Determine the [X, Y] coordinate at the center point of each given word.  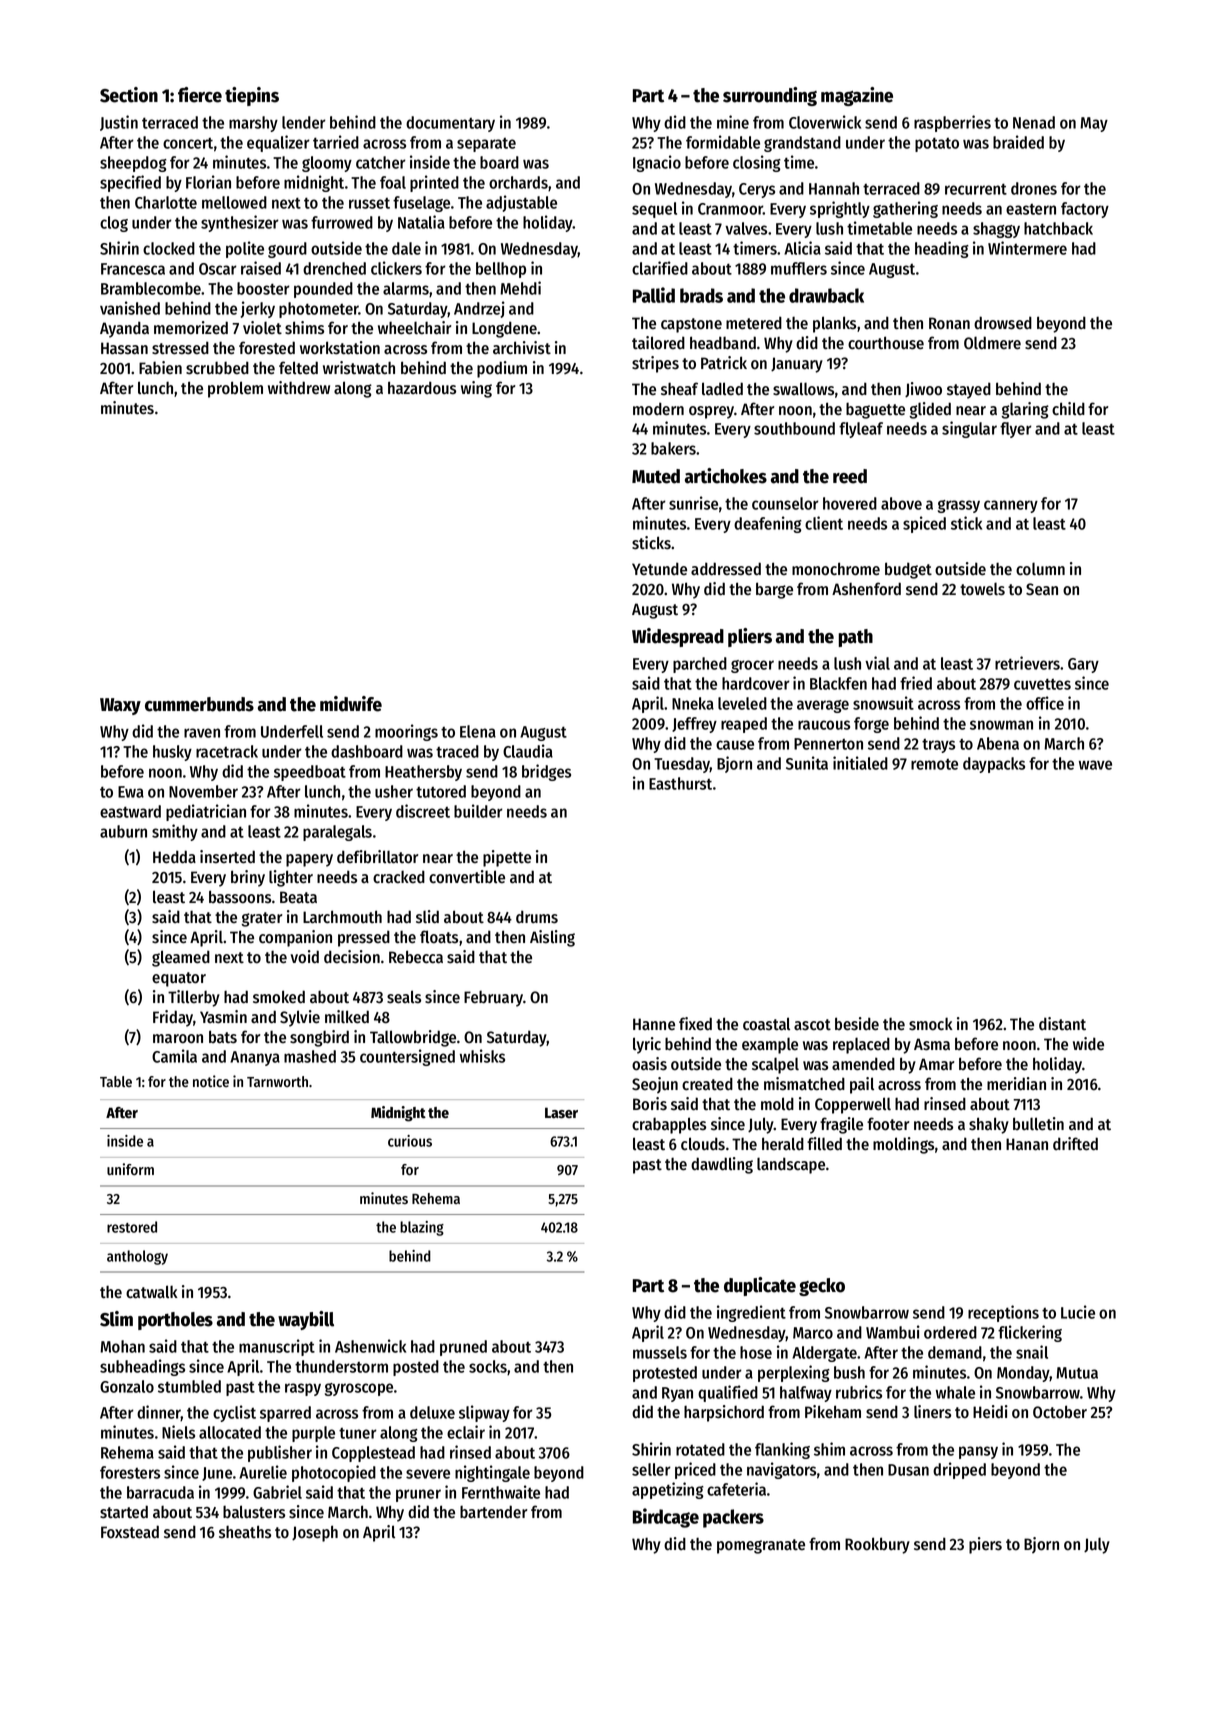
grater [261, 919]
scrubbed [217, 368]
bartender [493, 1512]
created [707, 1084]
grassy [959, 506]
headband [723, 343]
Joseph [315, 1533]
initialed [860, 763]
